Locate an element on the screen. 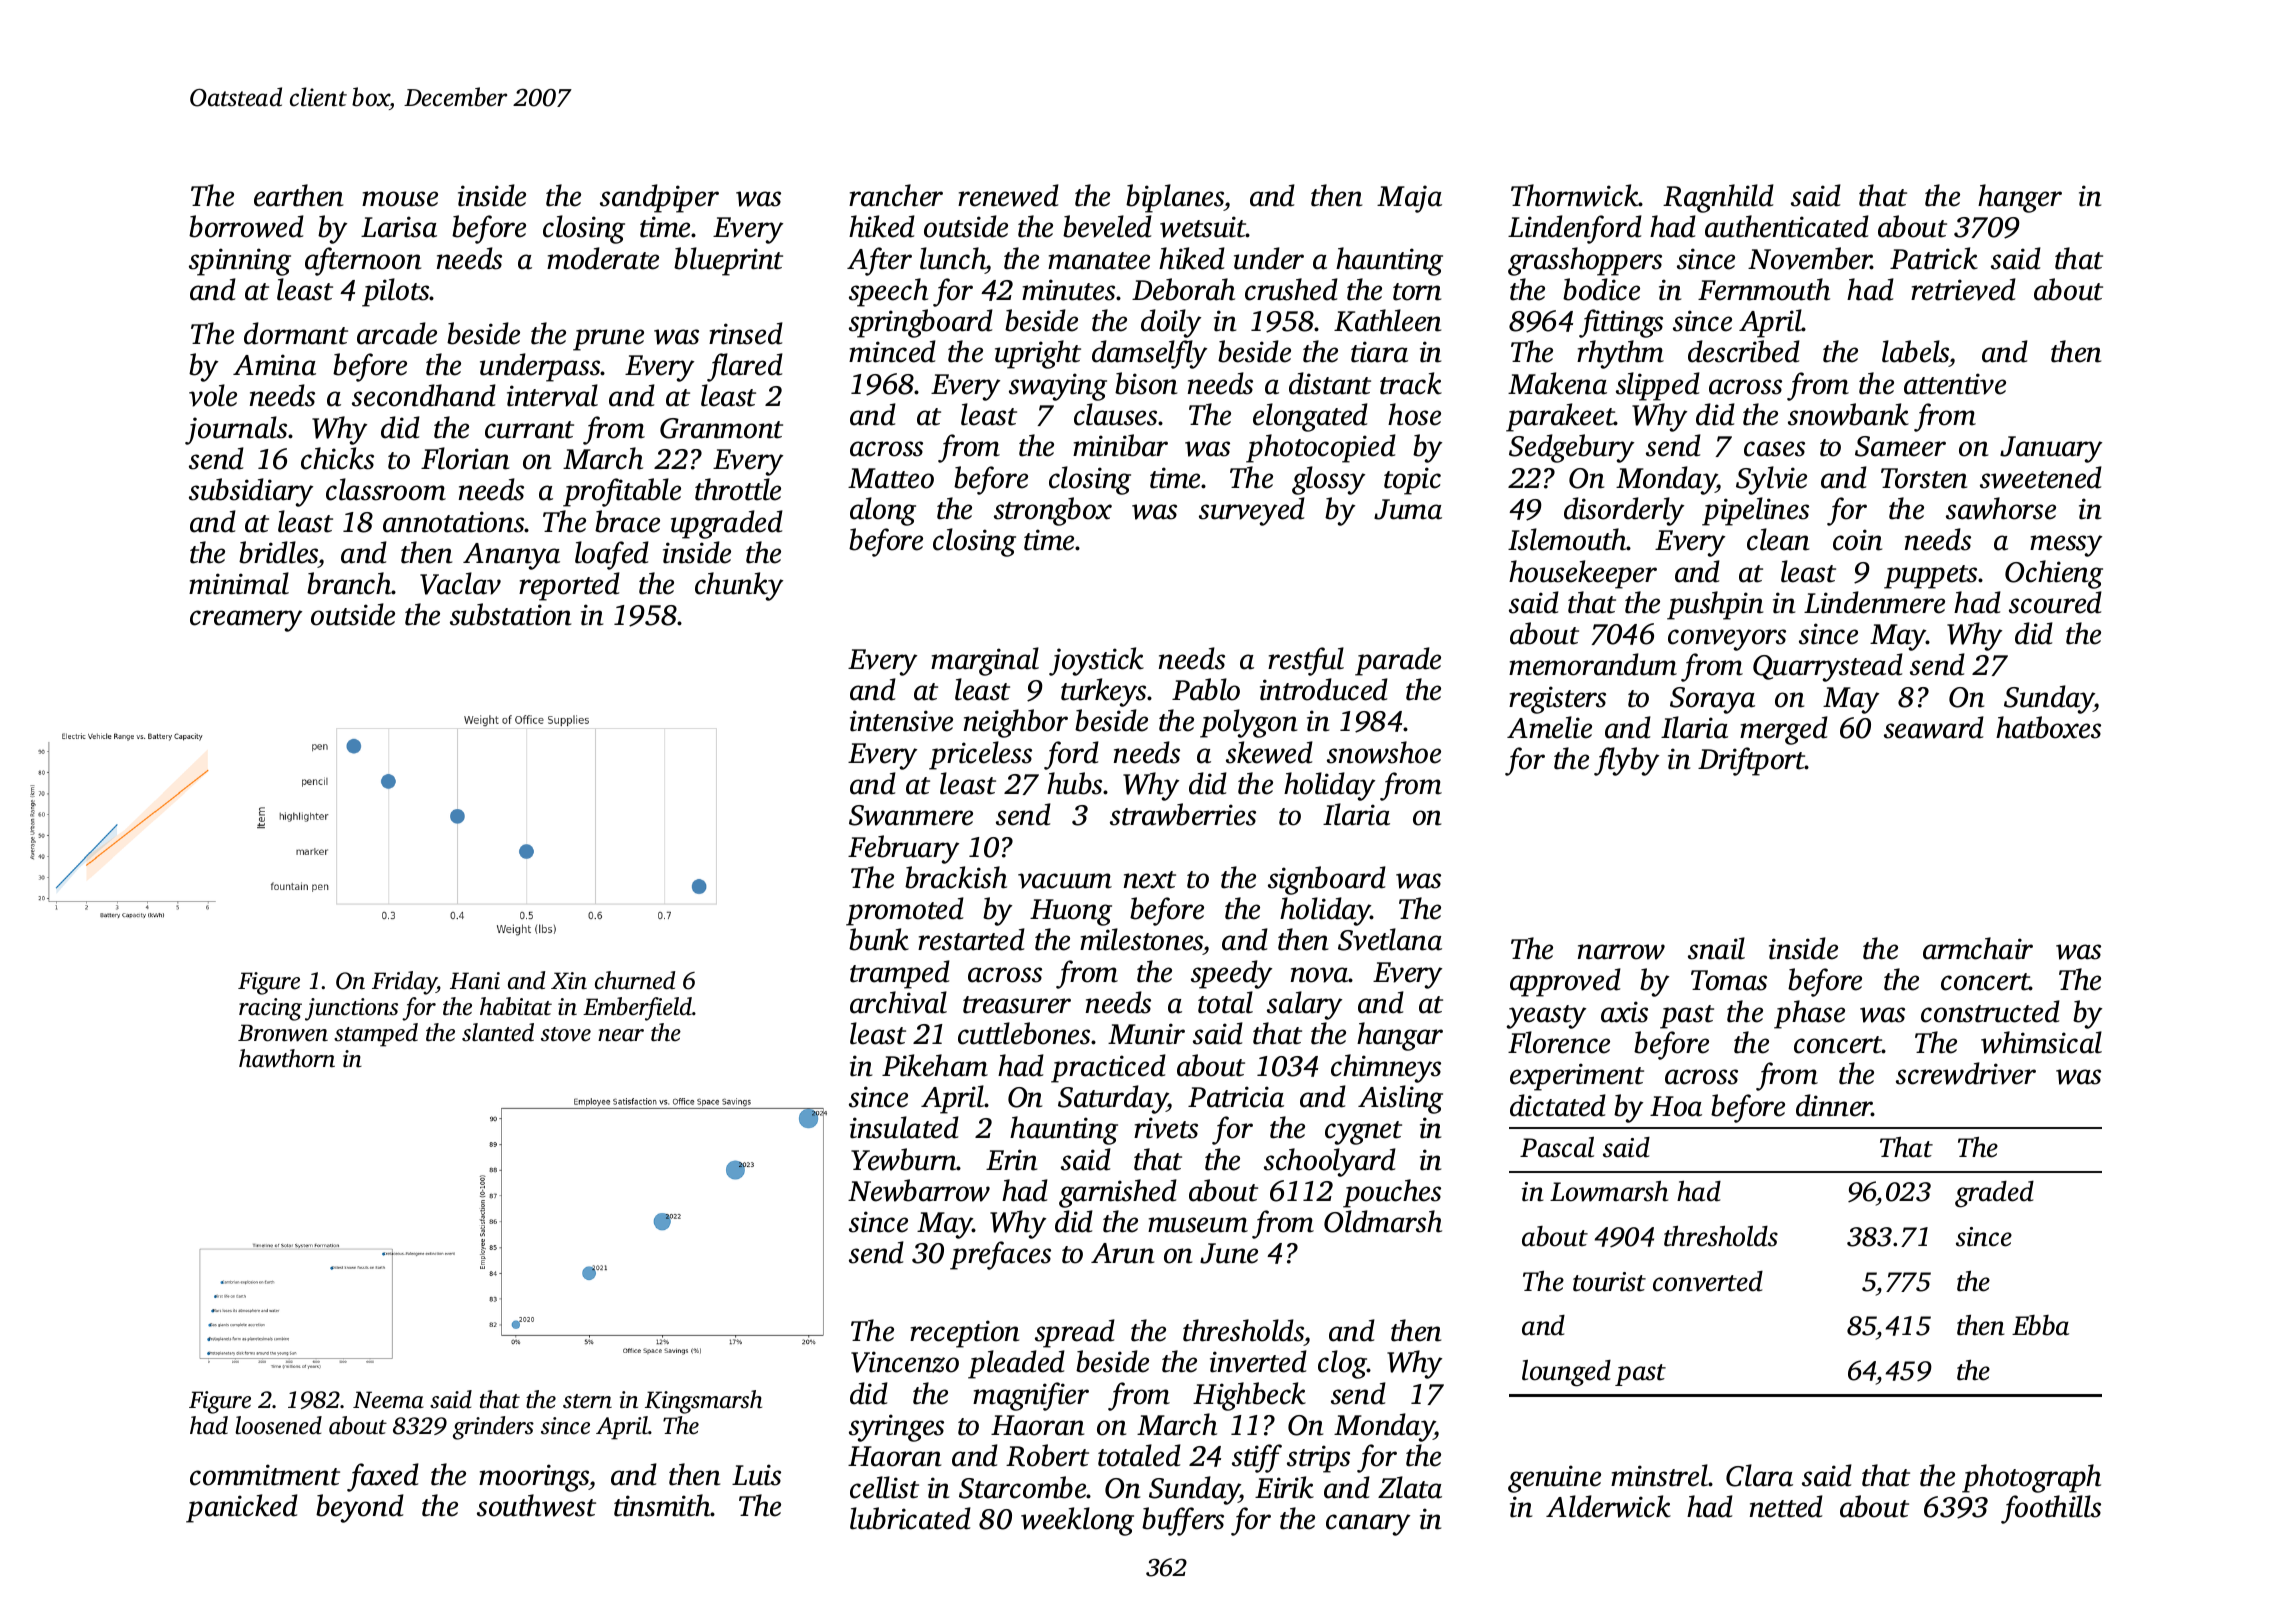 This screenshot has width=2292, height=1620. brace is located at coordinates (627, 521).
